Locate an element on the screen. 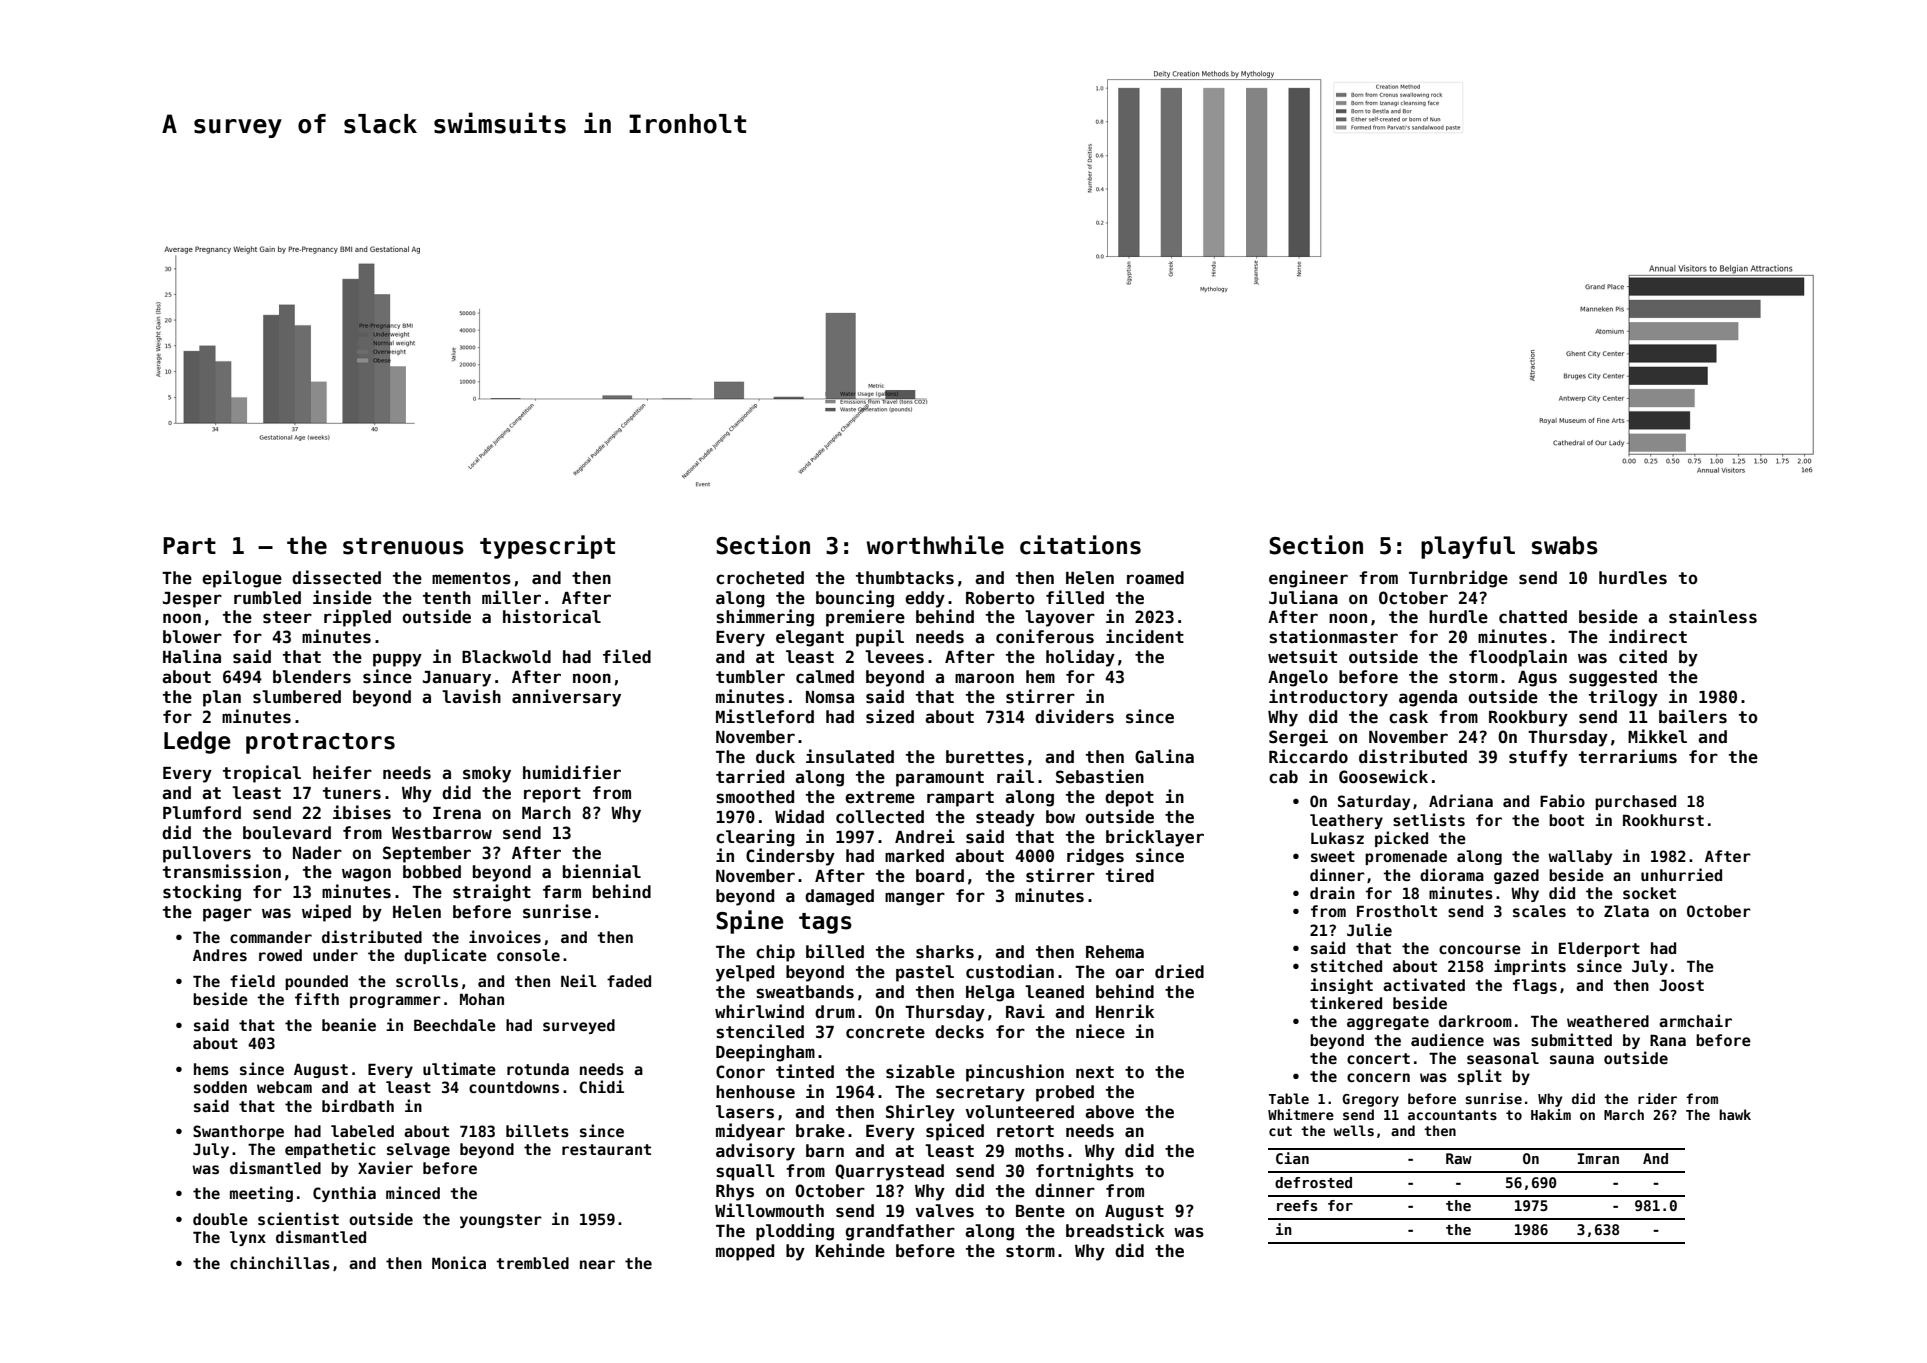 The image size is (1927, 1363). unhurried is located at coordinates (1681, 874).
